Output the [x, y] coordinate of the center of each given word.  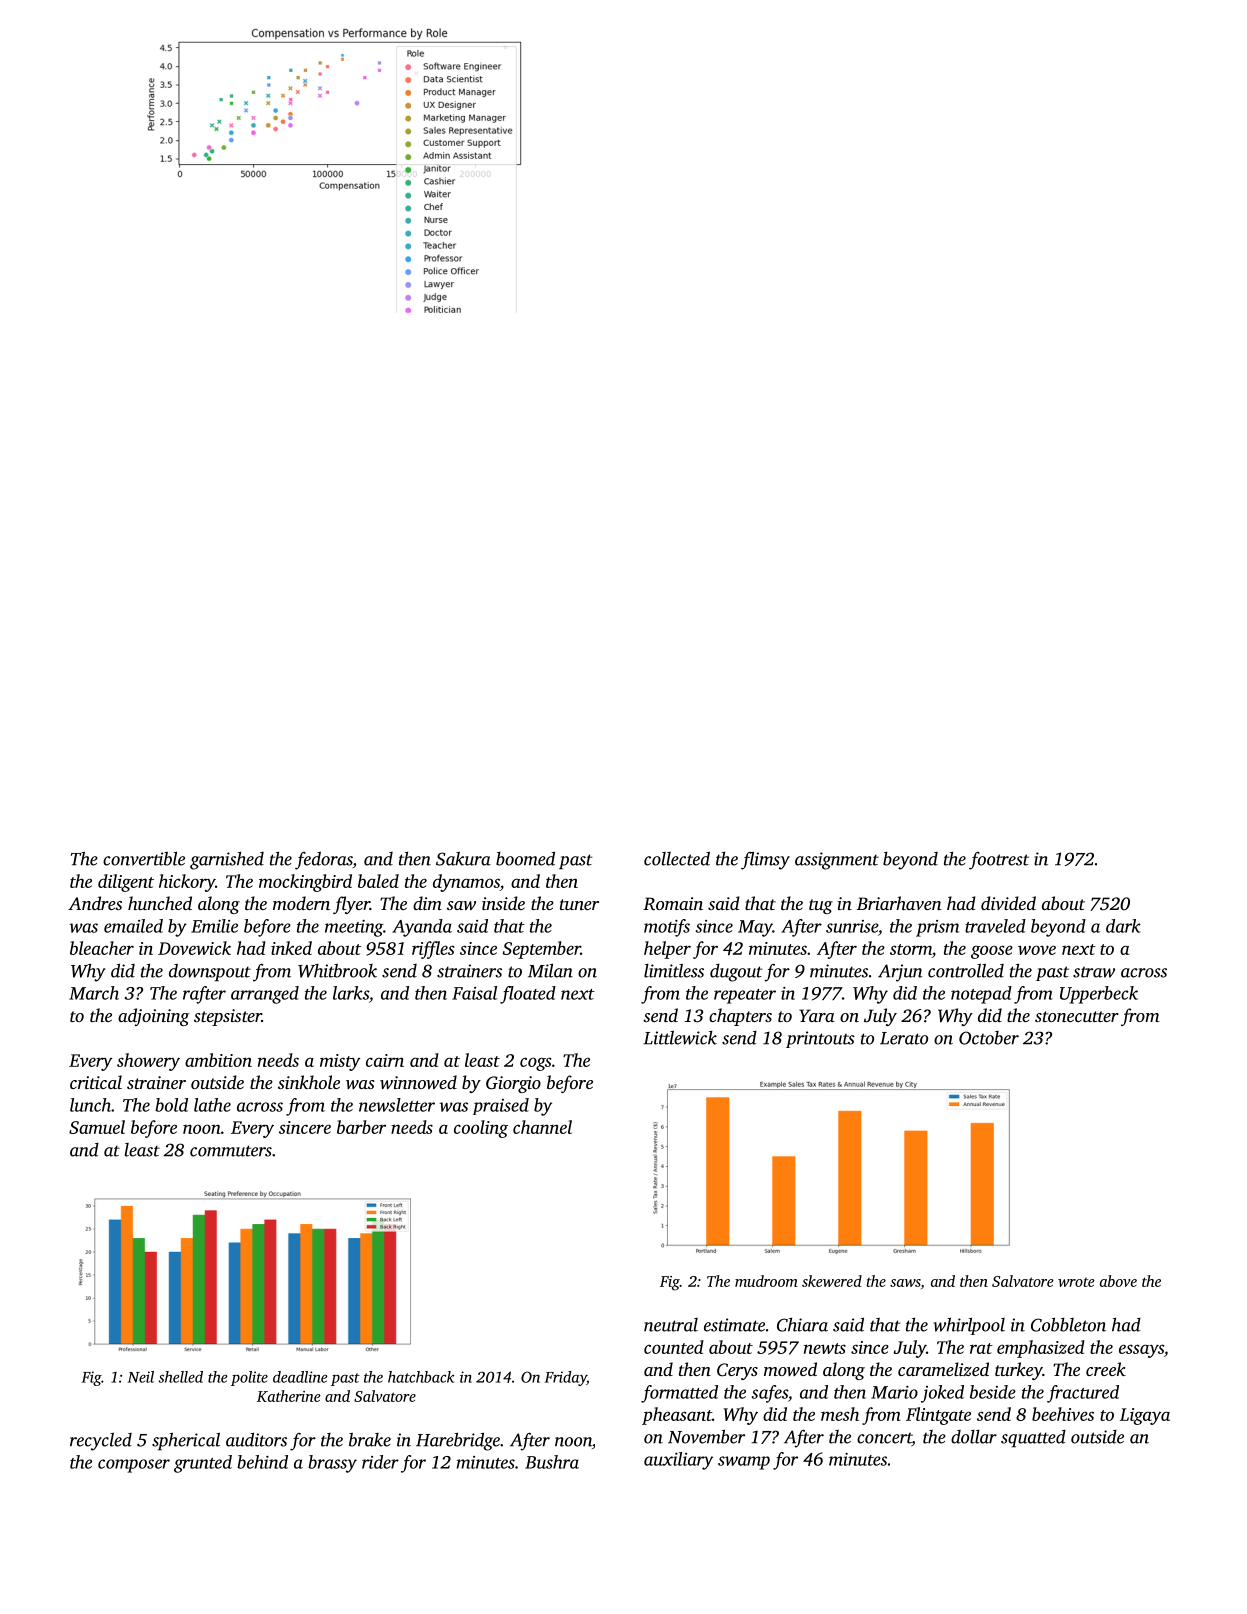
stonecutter [1077, 1016]
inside [503, 903]
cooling [481, 1129]
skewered [832, 1281]
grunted [203, 1464]
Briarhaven [899, 903]
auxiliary [678, 1461]
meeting [354, 928]
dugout [736, 973]
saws [905, 1283]
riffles [433, 950]
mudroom [766, 1281]
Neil [141, 1377]
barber [361, 1127]
